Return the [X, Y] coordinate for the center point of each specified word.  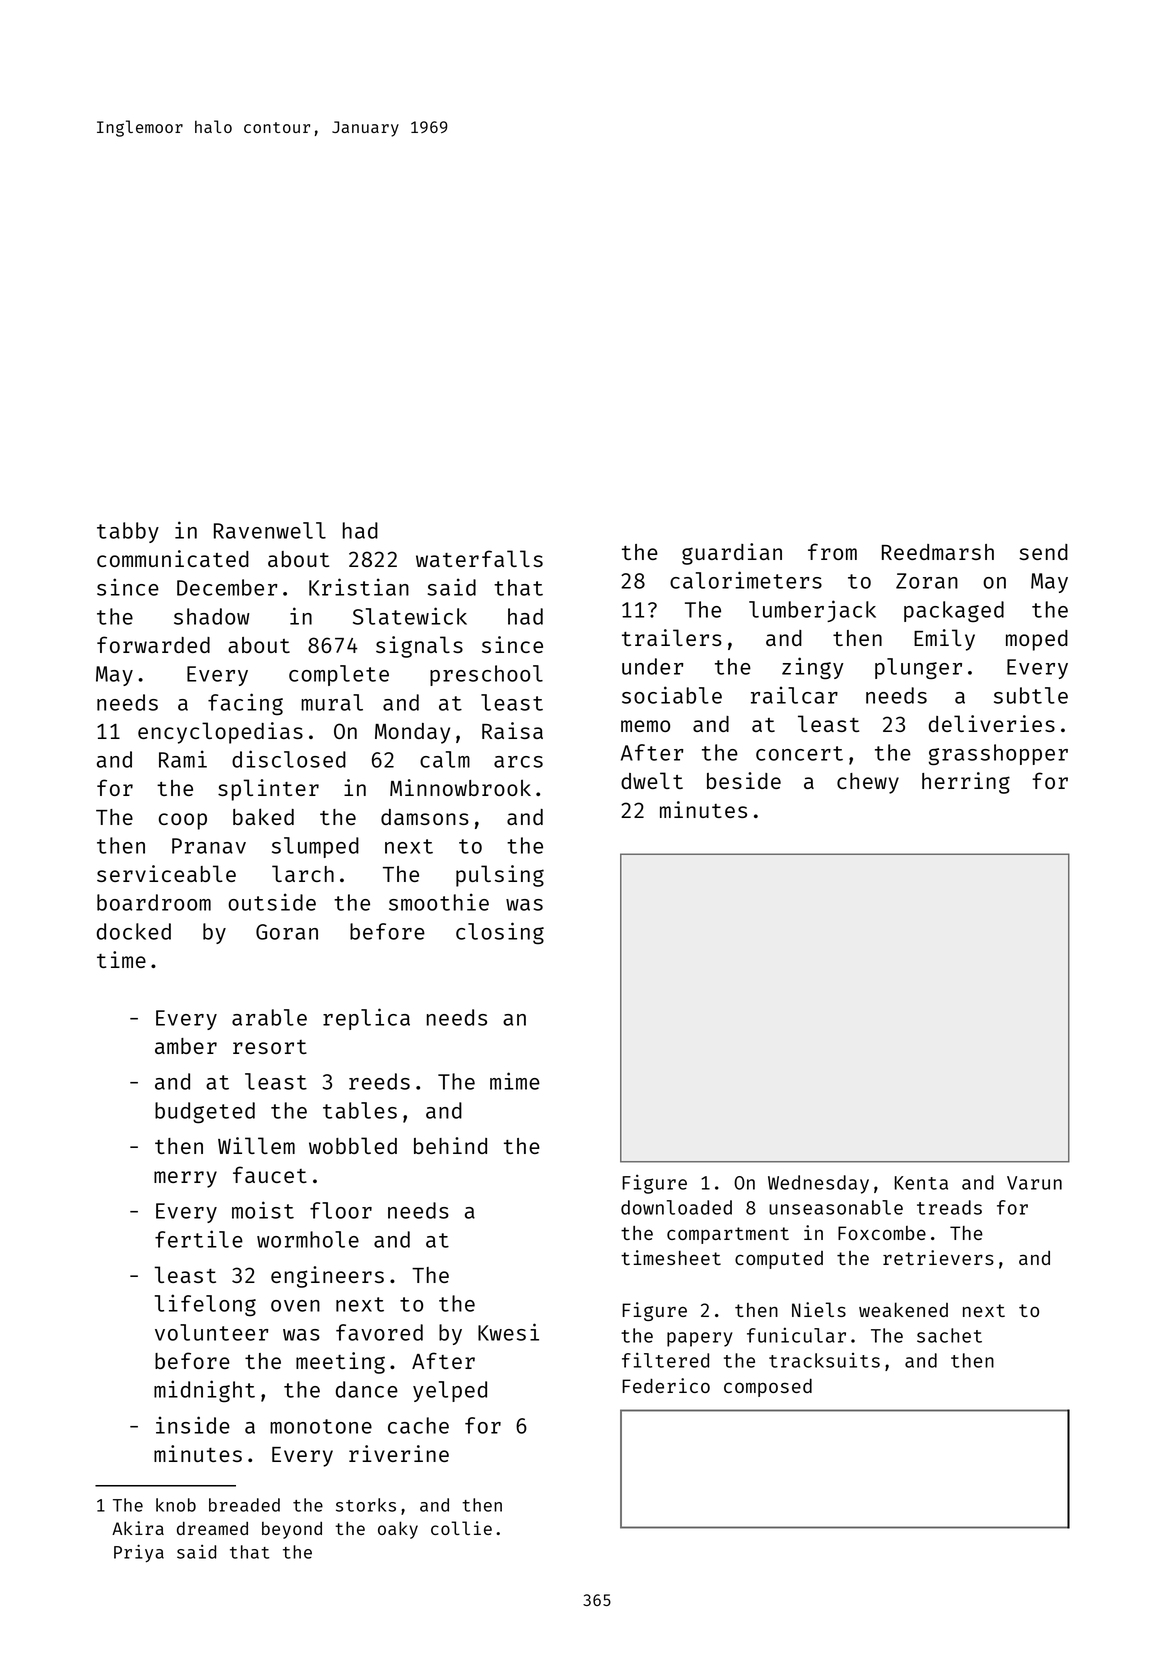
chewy [868, 783]
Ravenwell [270, 530]
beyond [292, 1530]
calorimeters [746, 580]
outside [272, 902]
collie [461, 1528]
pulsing [500, 876]
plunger [918, 668]
